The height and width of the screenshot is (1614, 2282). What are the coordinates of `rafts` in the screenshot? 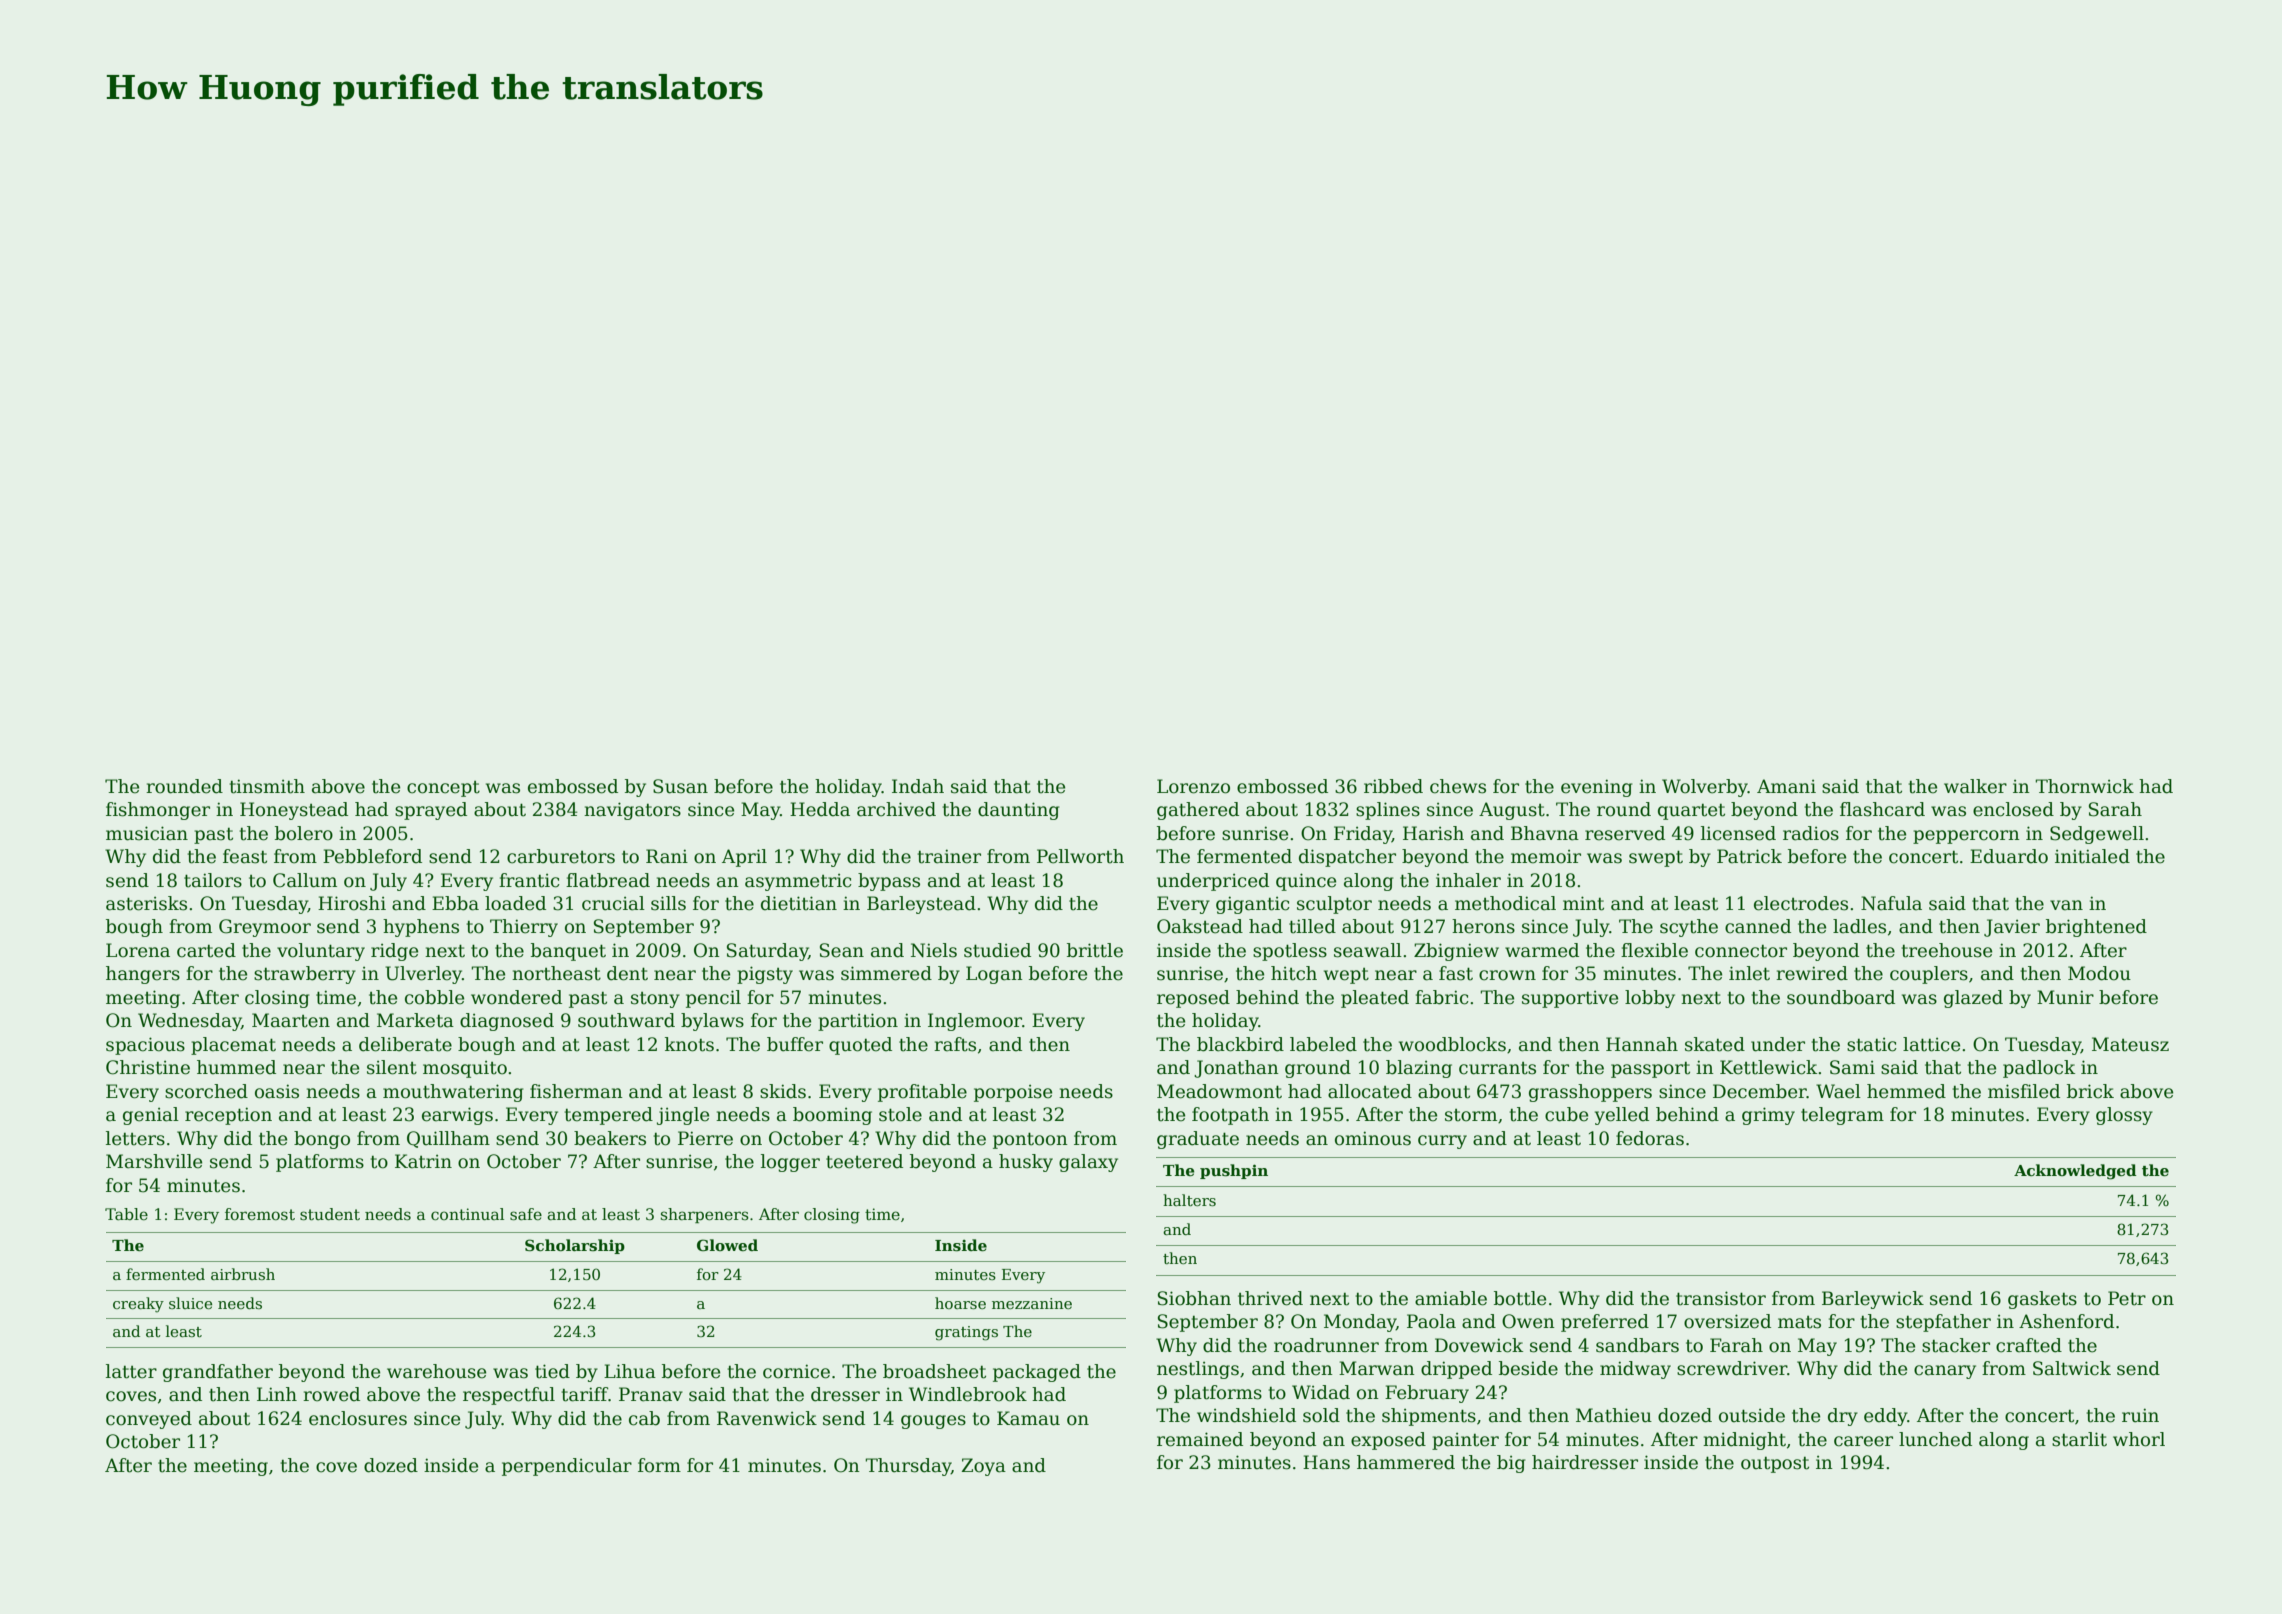 It's located at (955, 1044).
